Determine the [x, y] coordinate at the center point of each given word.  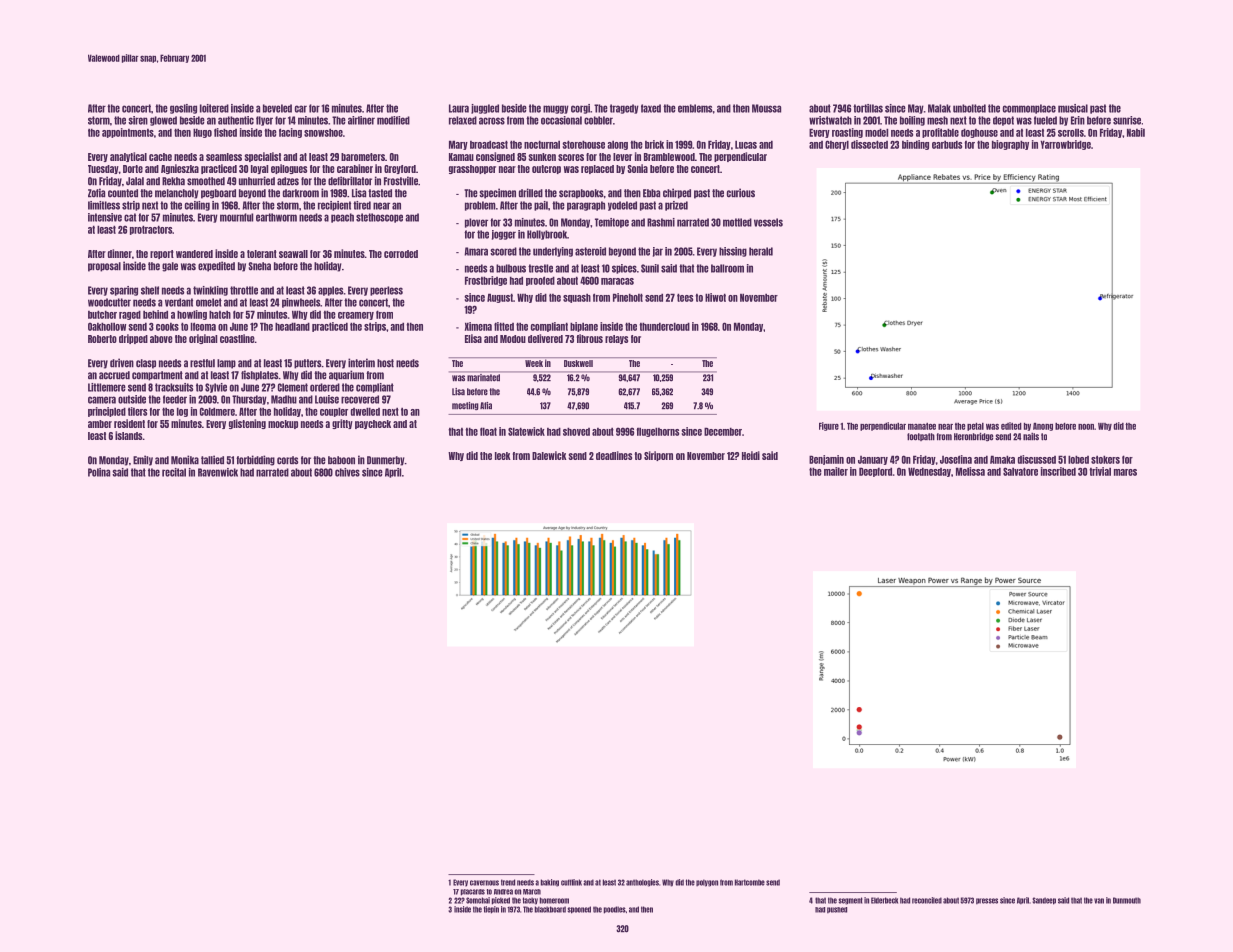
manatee [922, 426]
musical [1073, 108]
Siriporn [658, 456]
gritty [342, 424]
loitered [214, 108]
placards [472, 892]
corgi [580, 109]
